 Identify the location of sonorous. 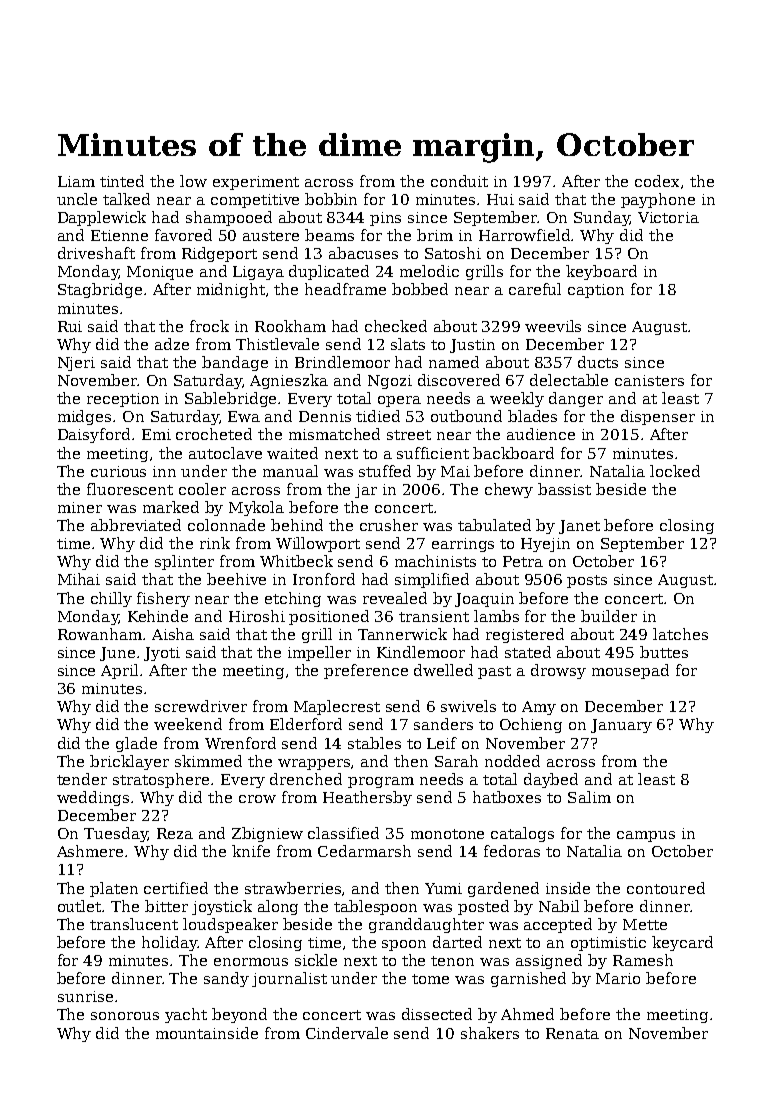
(125, 1016).
